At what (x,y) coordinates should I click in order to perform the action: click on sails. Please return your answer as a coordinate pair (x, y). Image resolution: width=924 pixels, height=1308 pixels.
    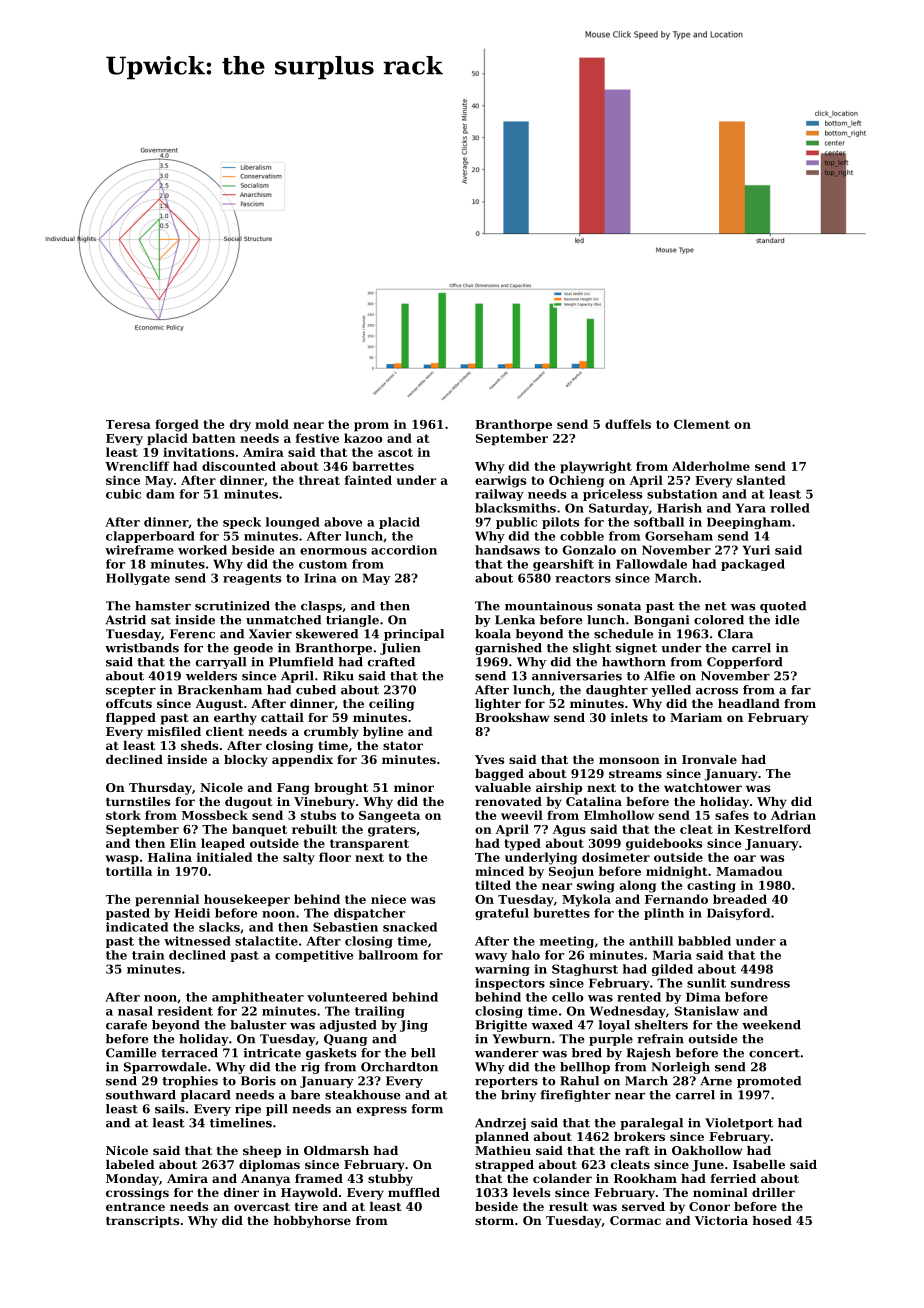
    Looking at the image, I should click on (170, 1109).
